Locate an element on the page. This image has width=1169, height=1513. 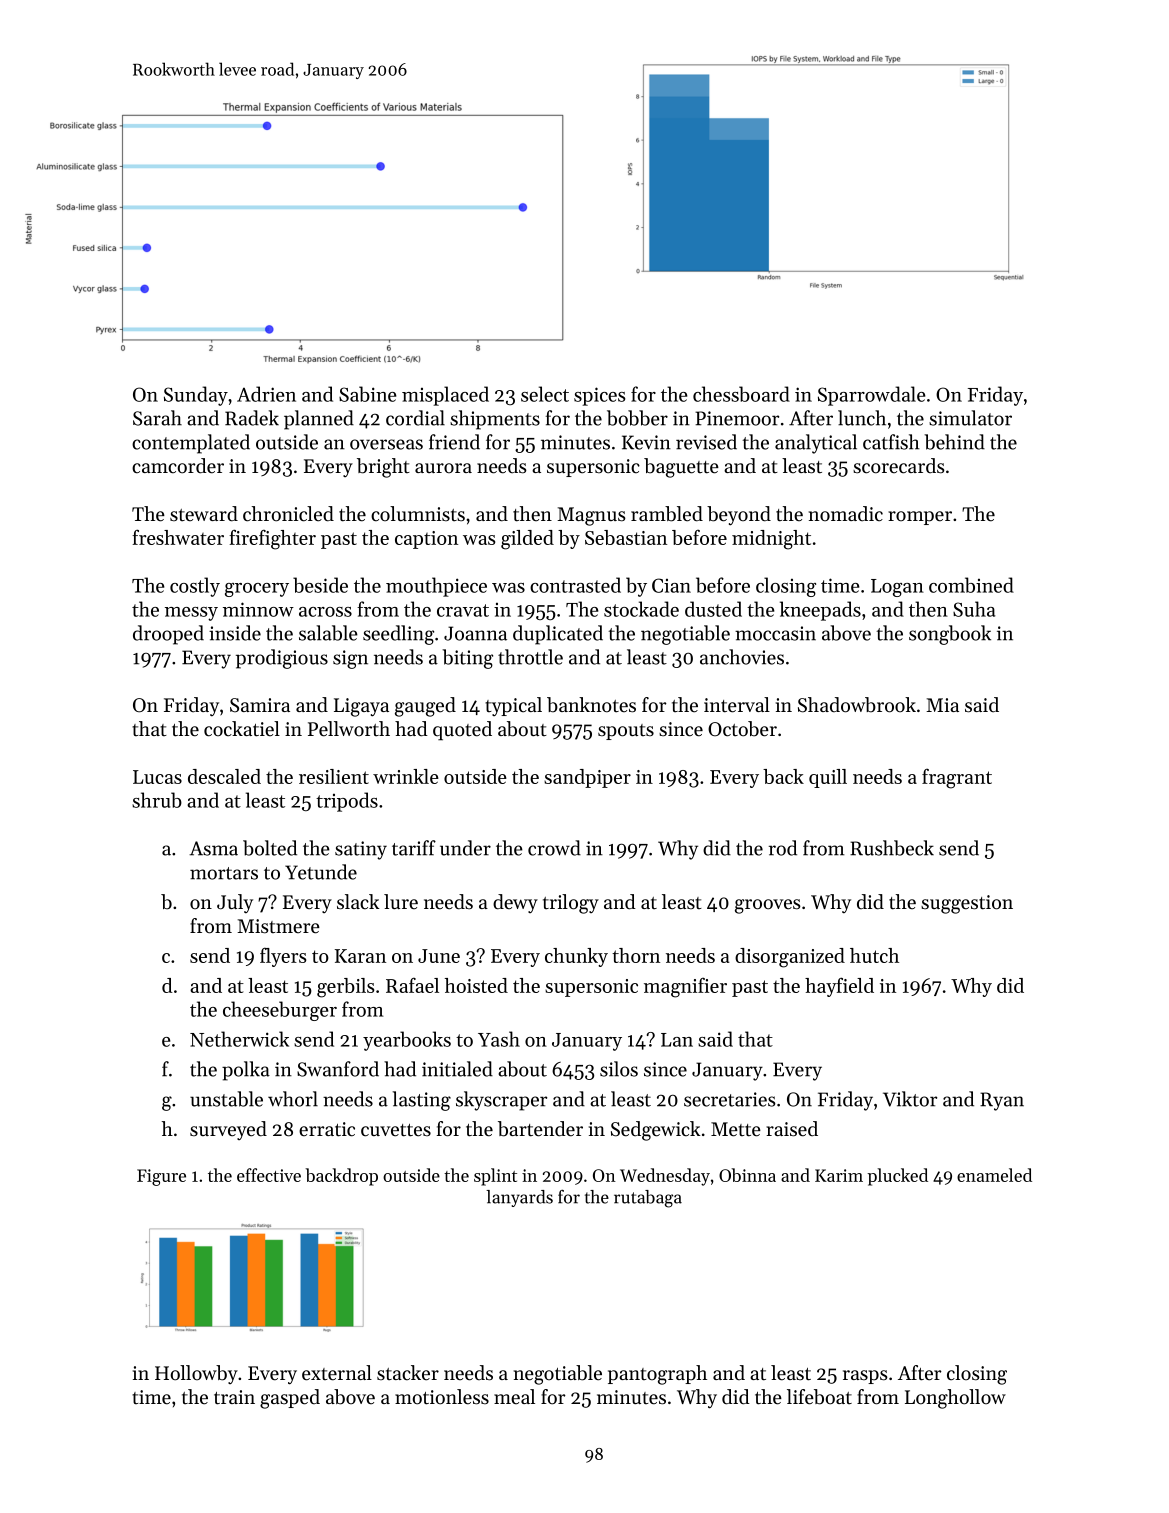
Karim is located at coordinates (839, 1175).
